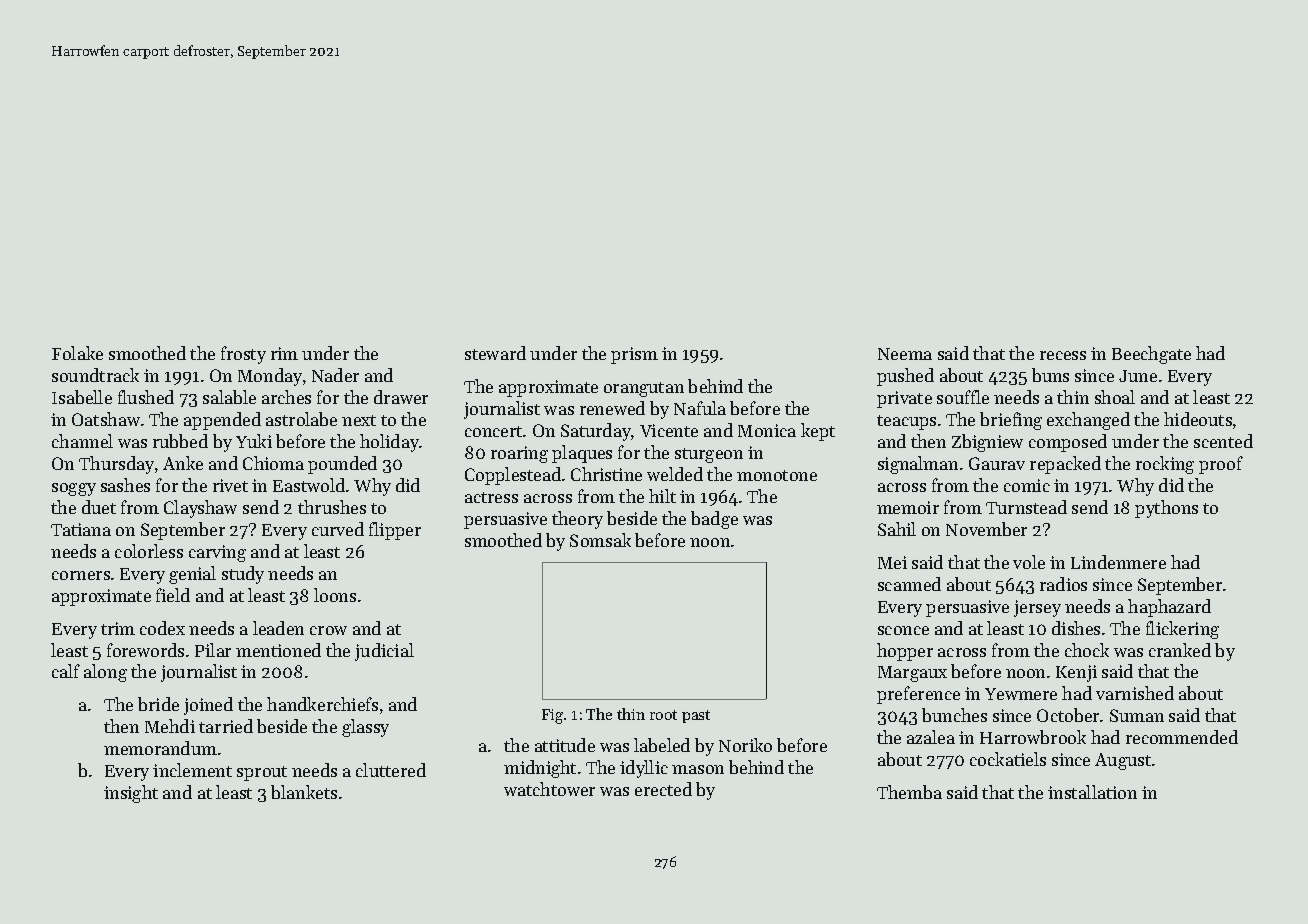 The image size is (1308, 924). I want to click on prism, so click(634, 355).
